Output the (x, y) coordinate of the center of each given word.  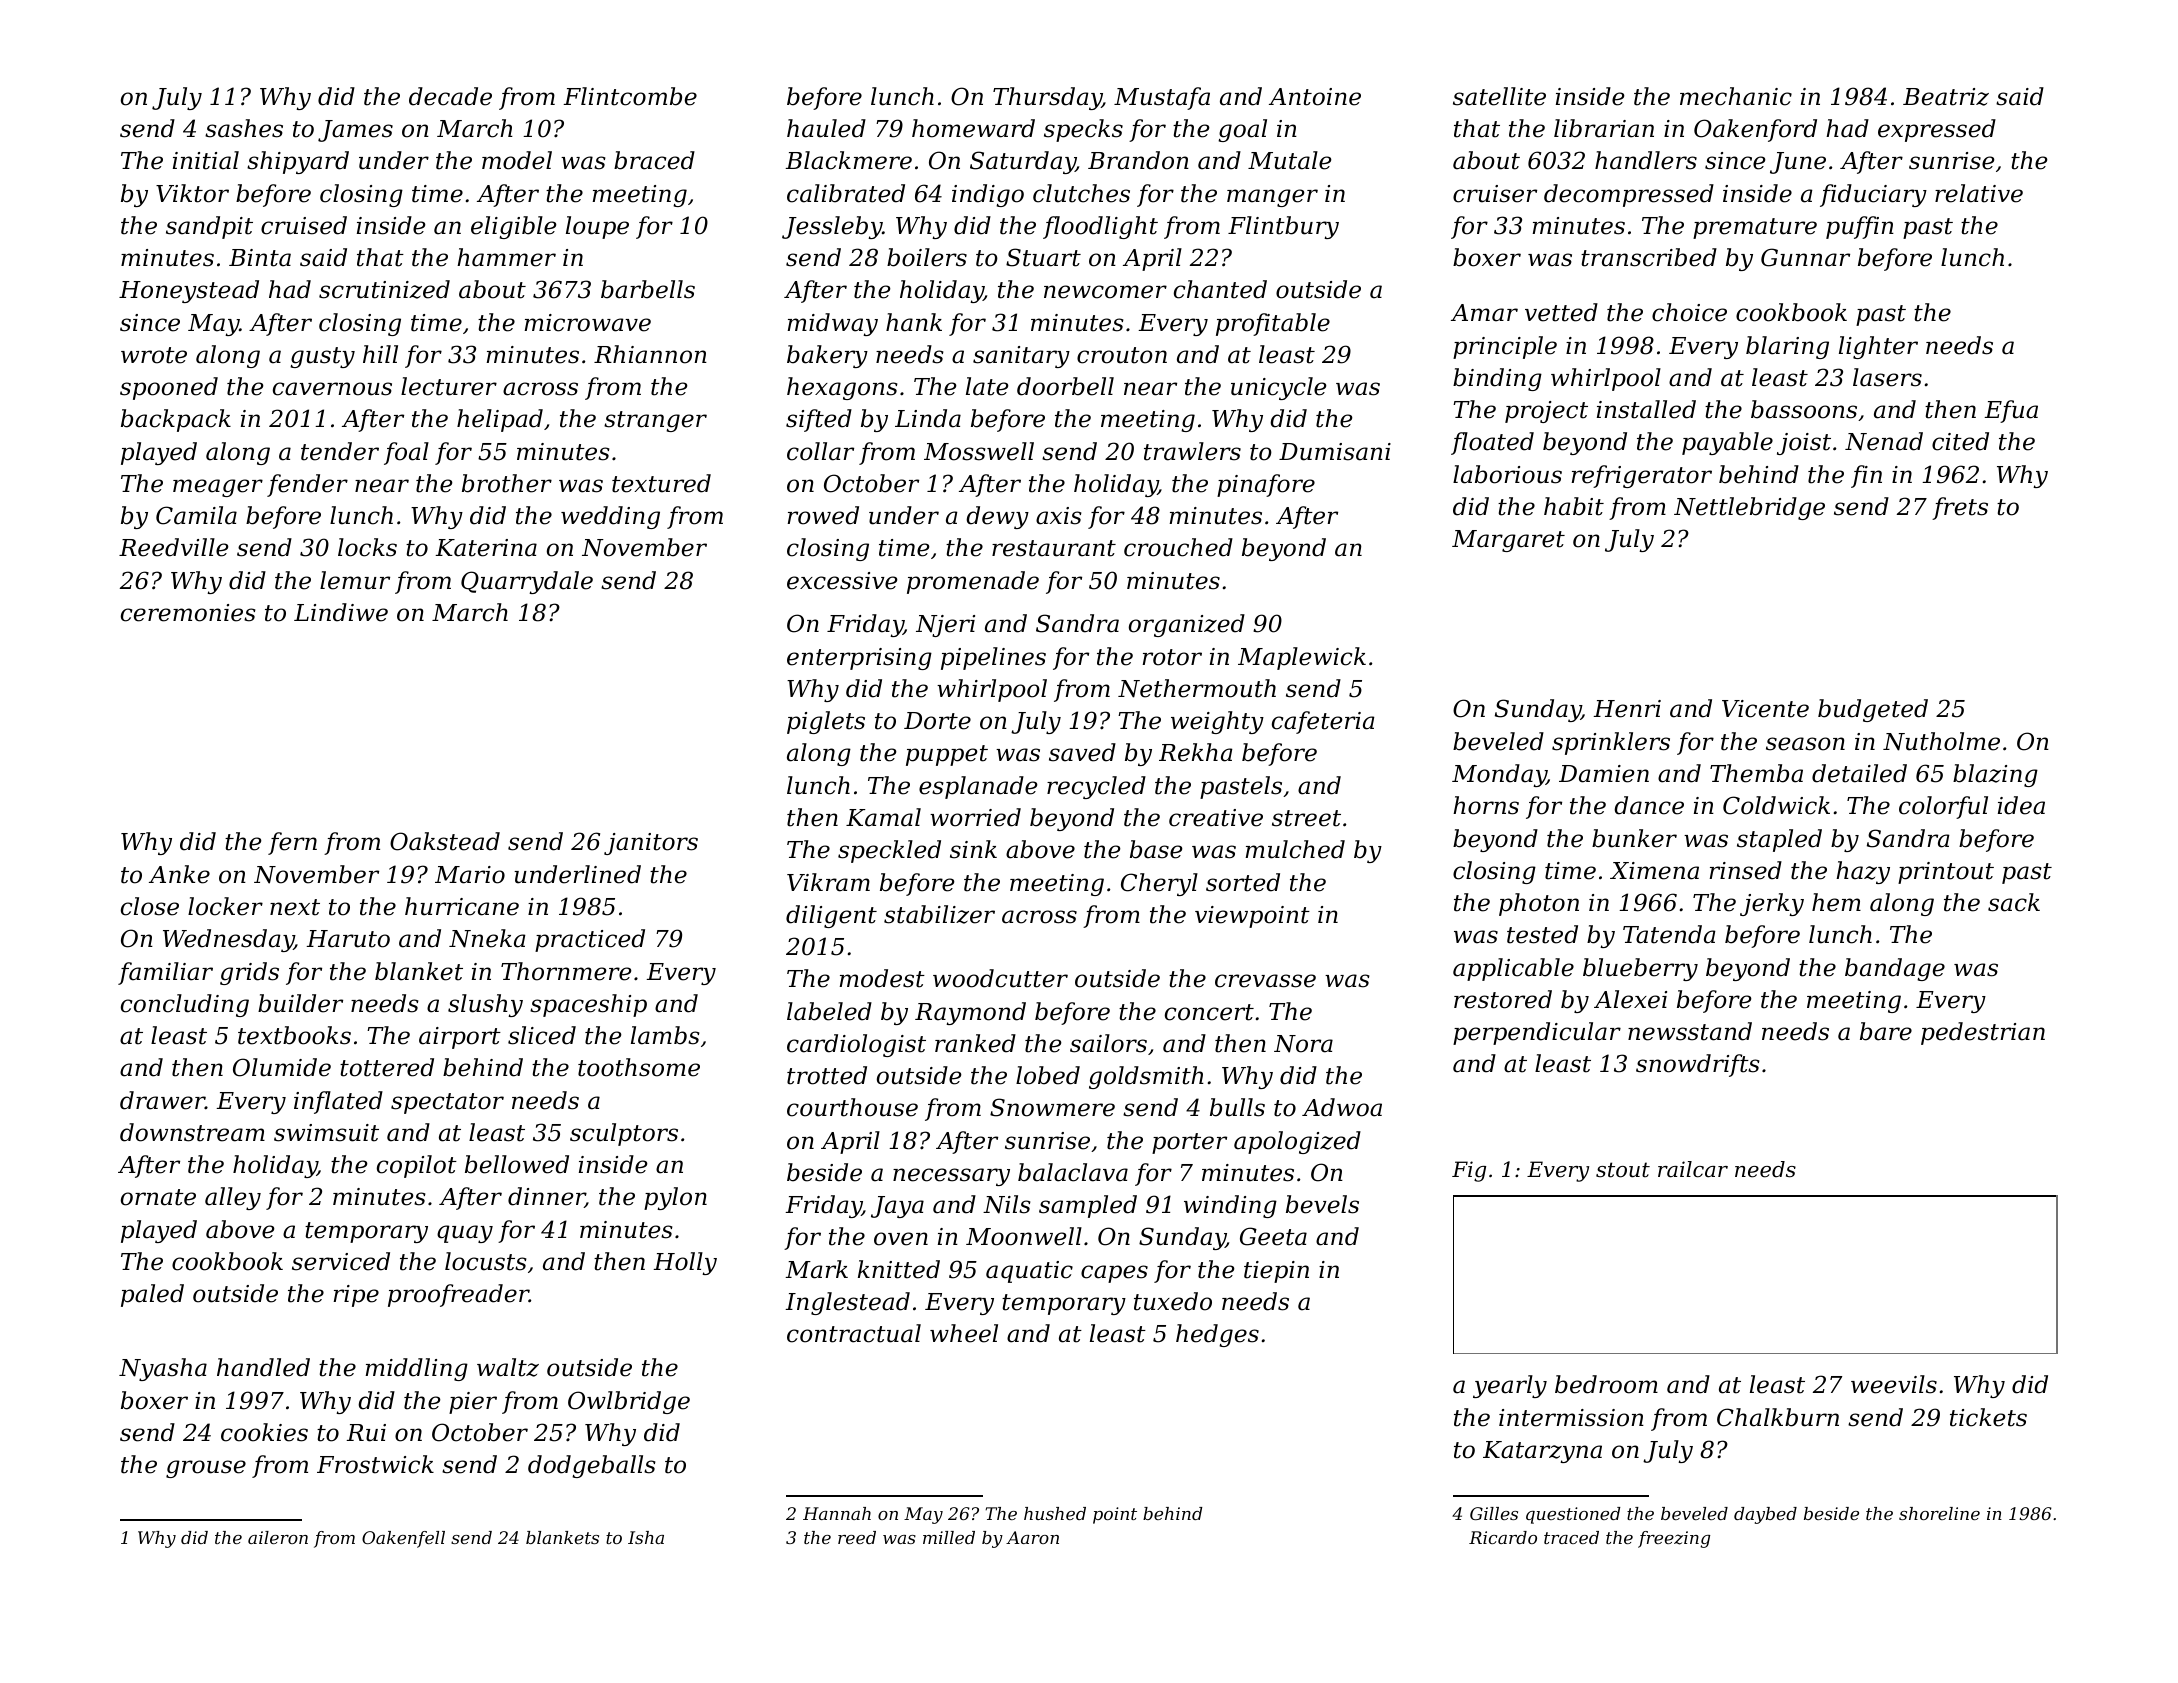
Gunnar (1805, 257)
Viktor (192, 193)
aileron (278, 1537)
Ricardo (1503, 1537)
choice (1689, 312)
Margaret (1508, 541)
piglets (826, 722)
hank (914, 322)
